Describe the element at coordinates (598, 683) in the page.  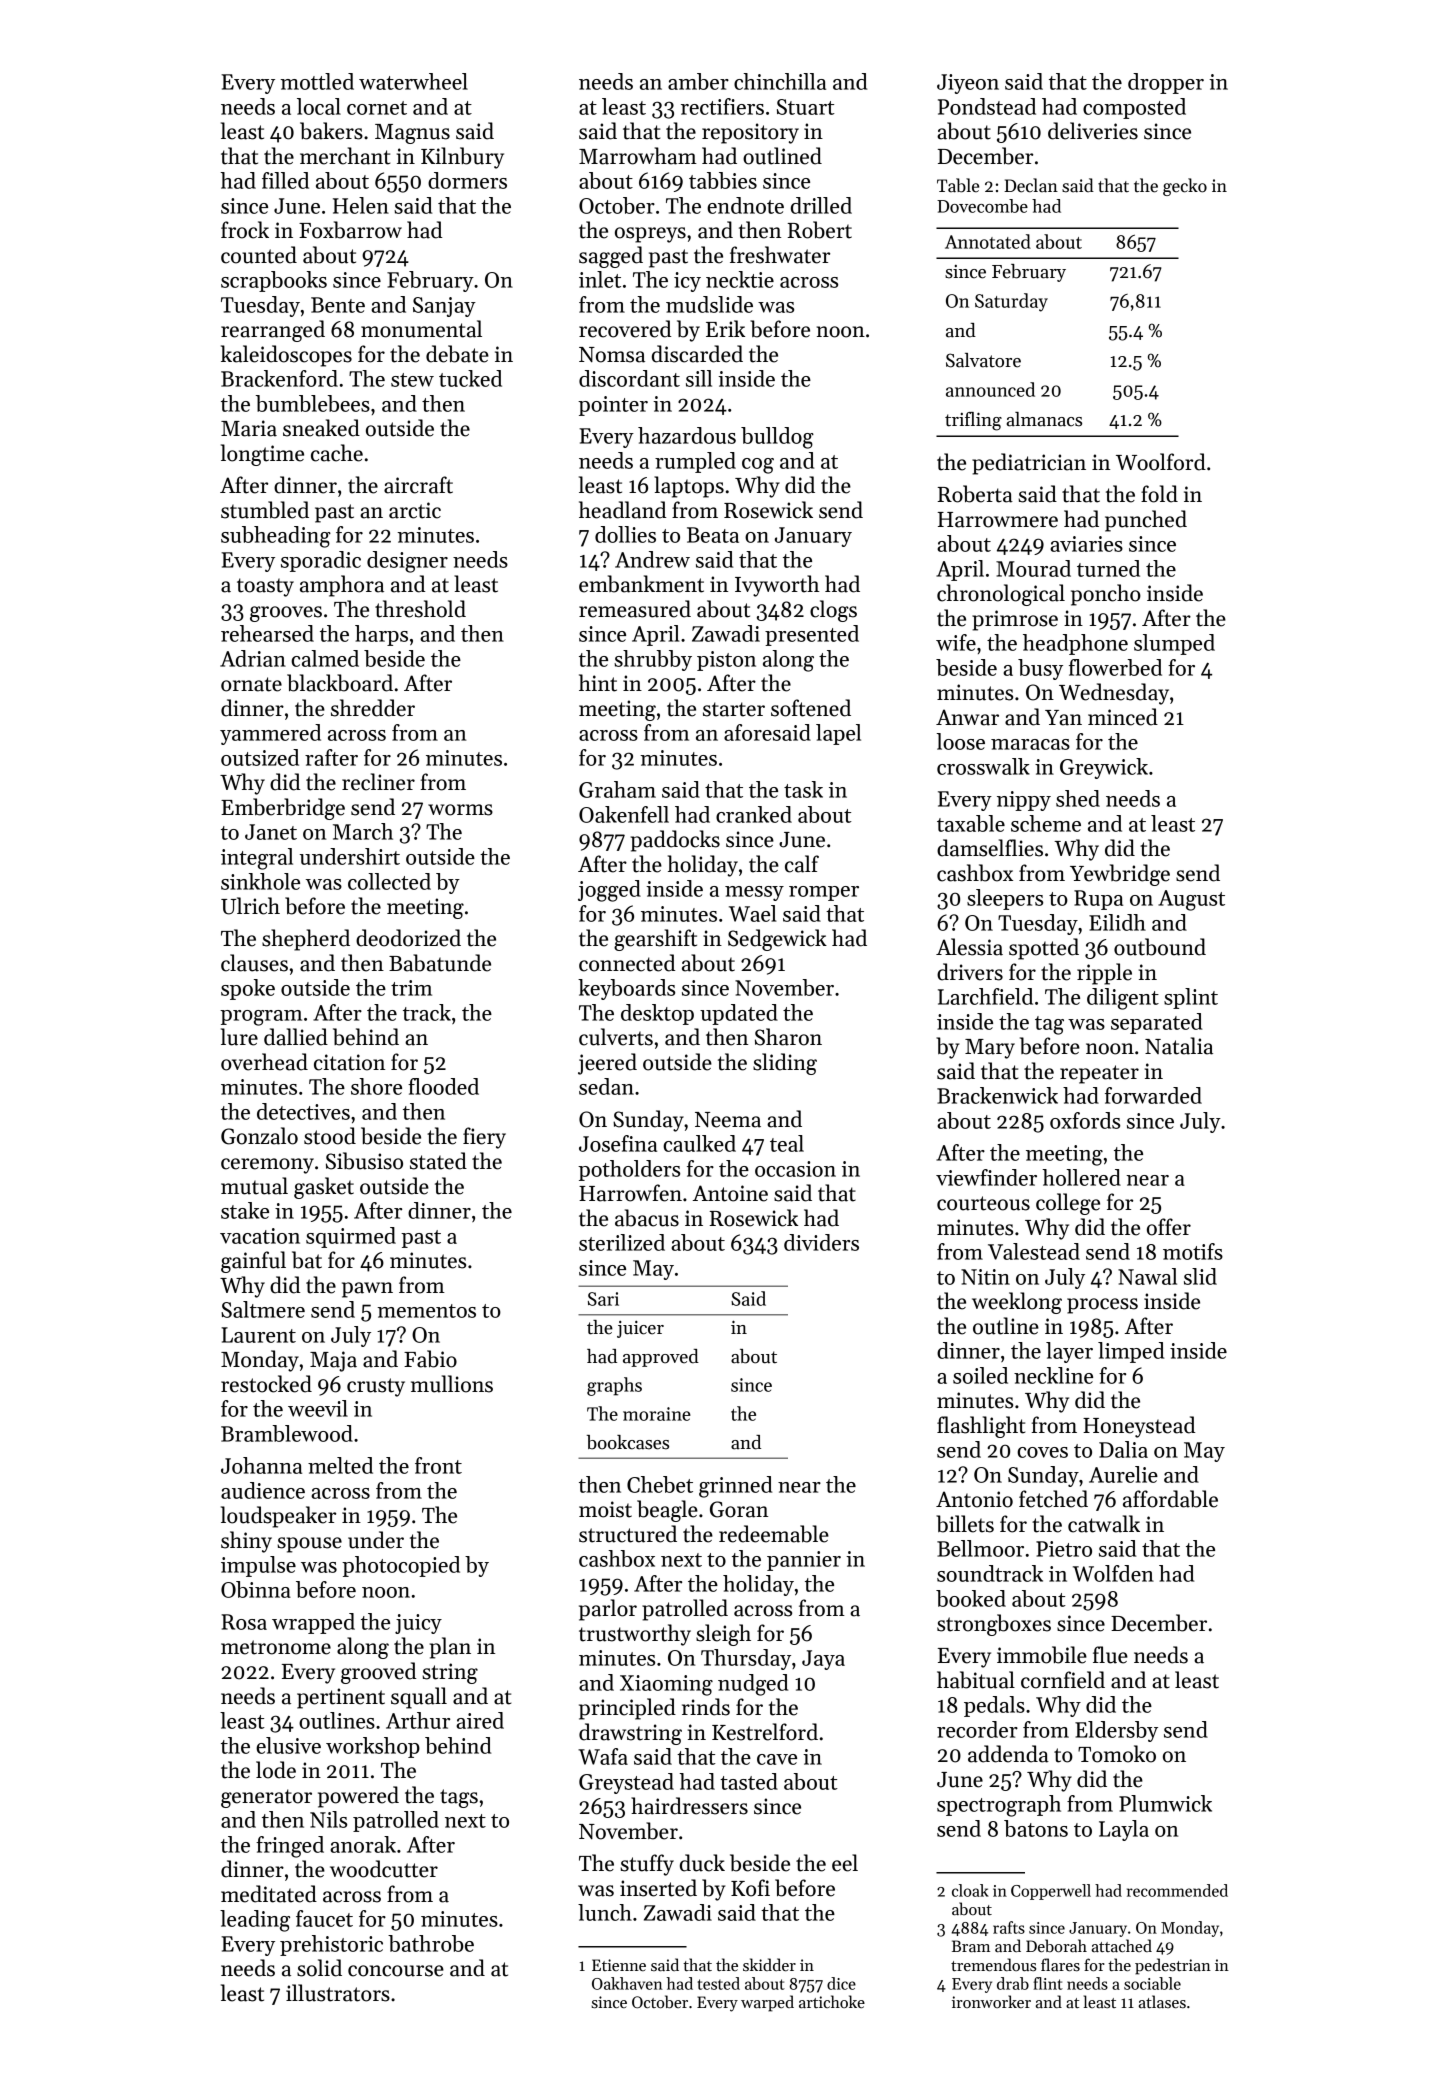
I see `hint` at that location.
